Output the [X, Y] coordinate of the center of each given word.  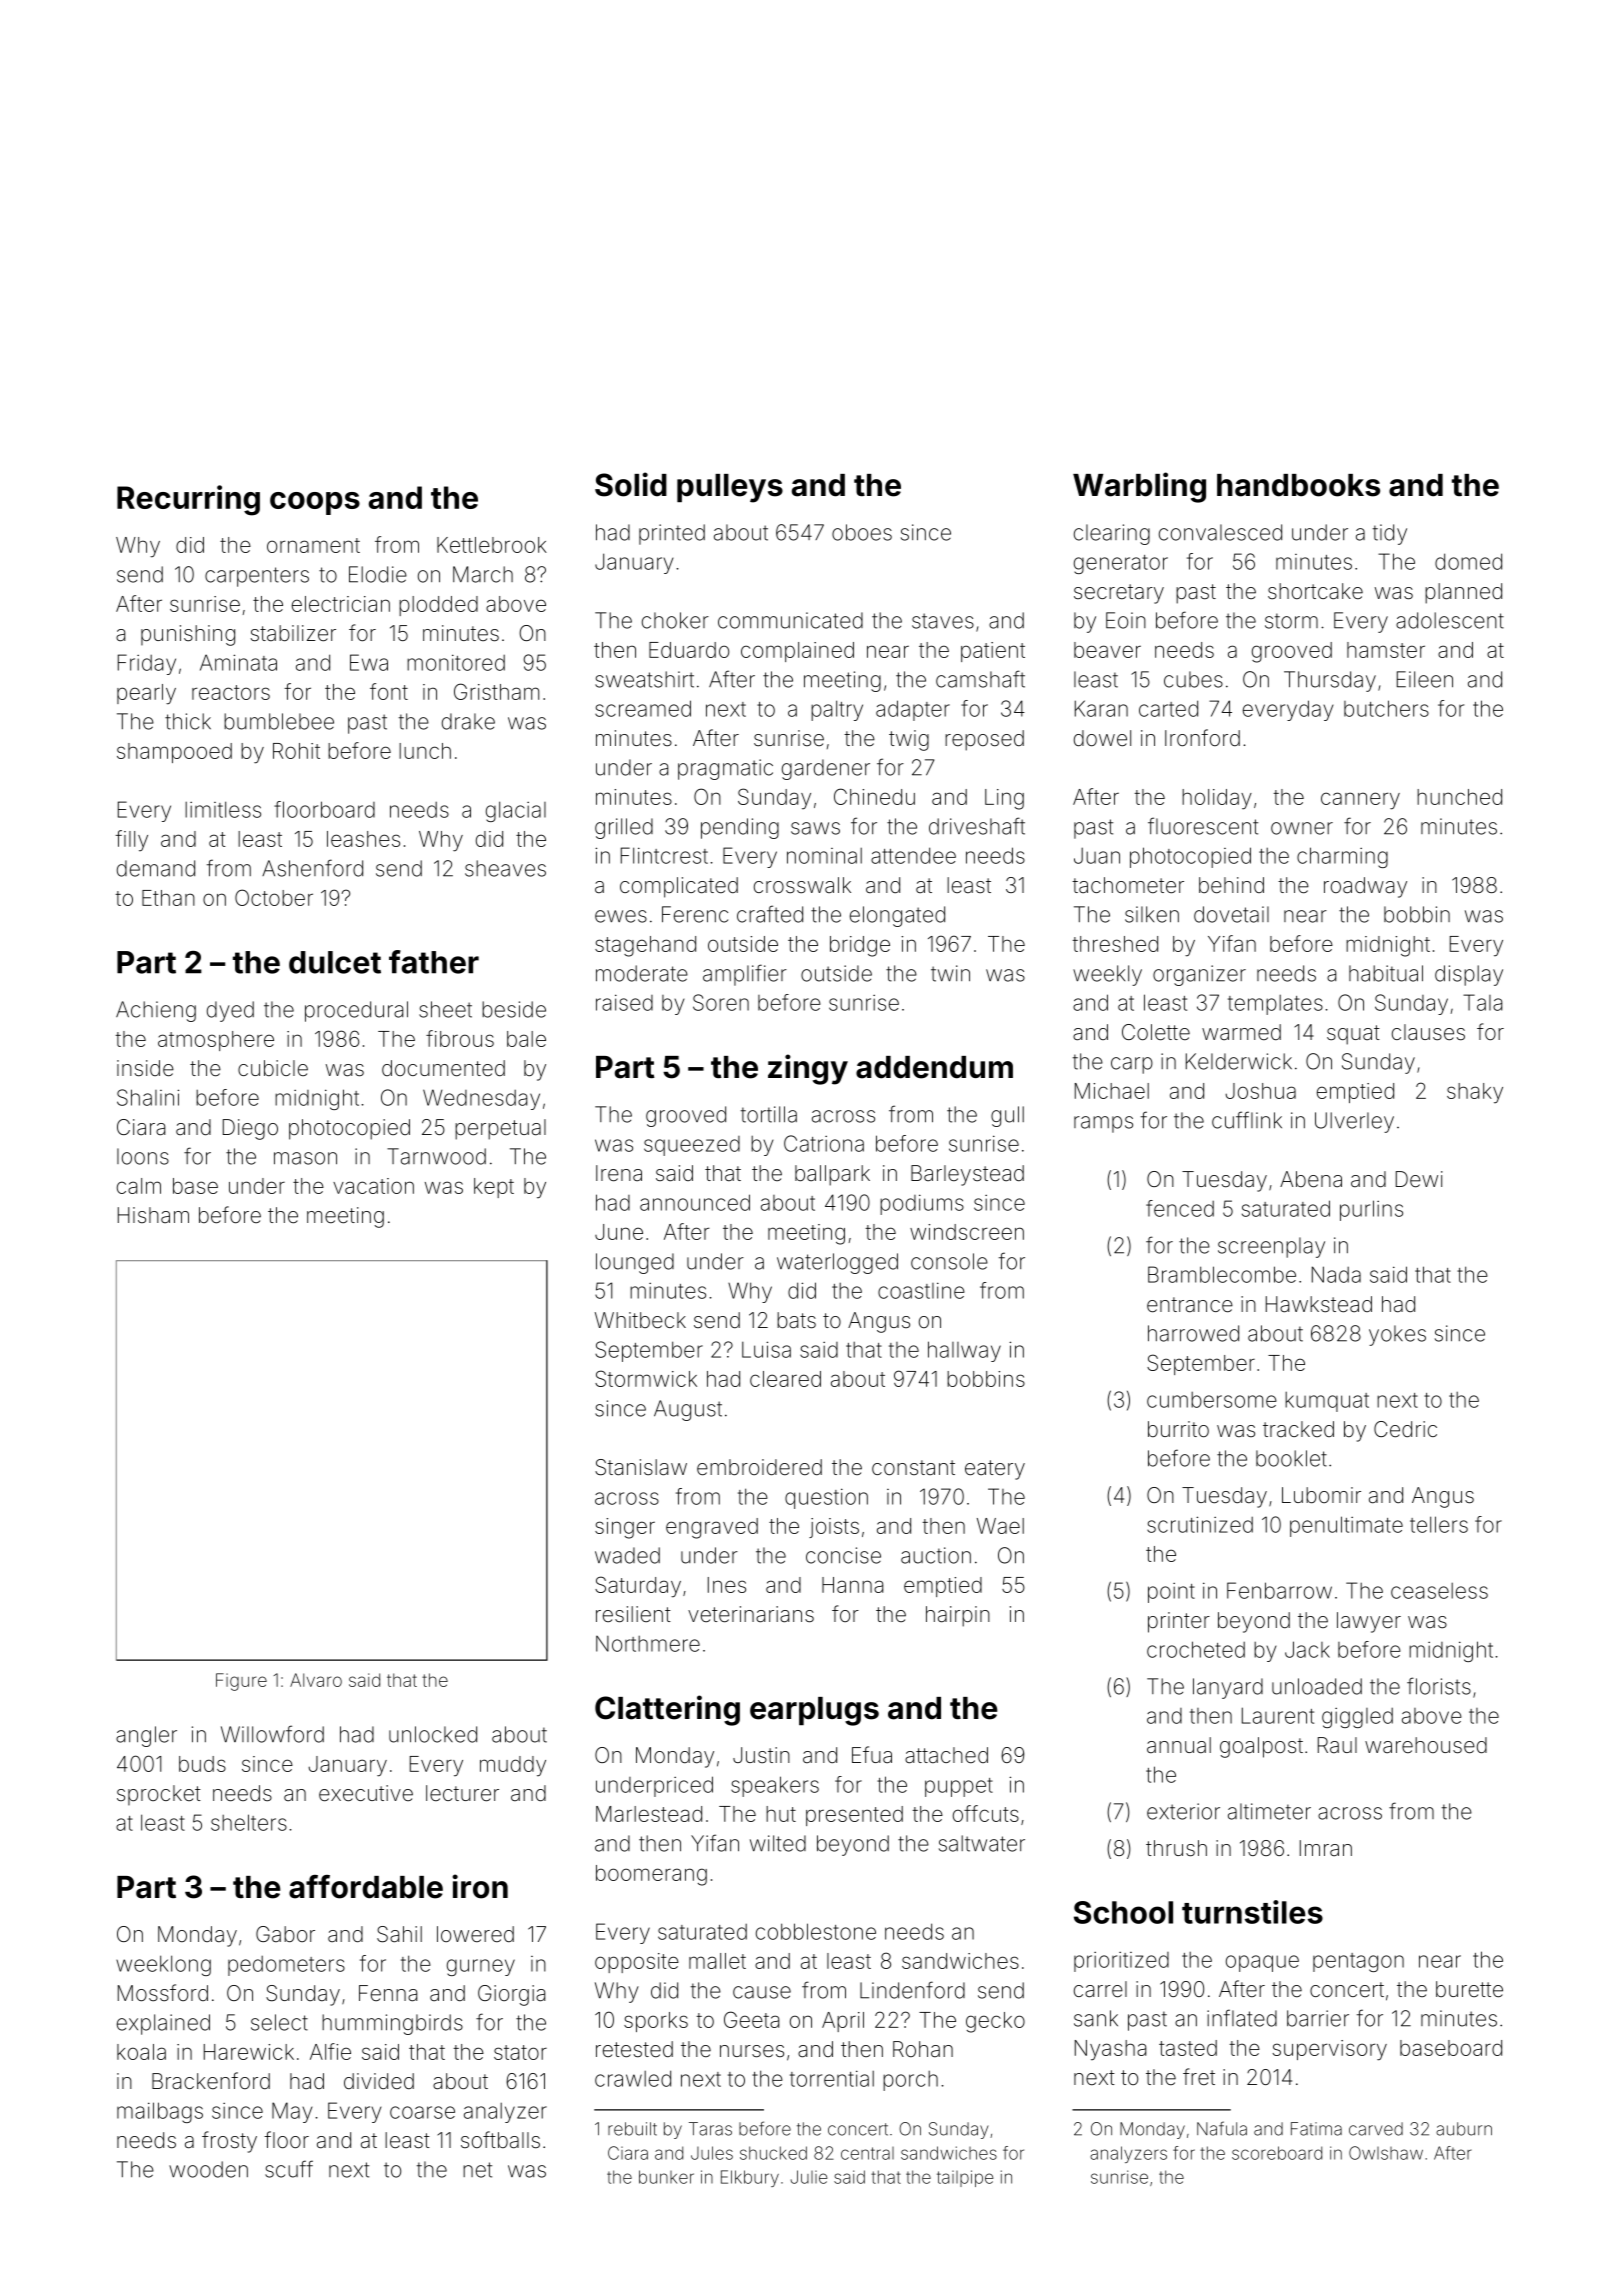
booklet [1291, 1458]
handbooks [1298, 485]
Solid [631, 484]
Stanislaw [641, 1467]
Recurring [188, 500]
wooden [208, 2169]
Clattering [667, 1710]
